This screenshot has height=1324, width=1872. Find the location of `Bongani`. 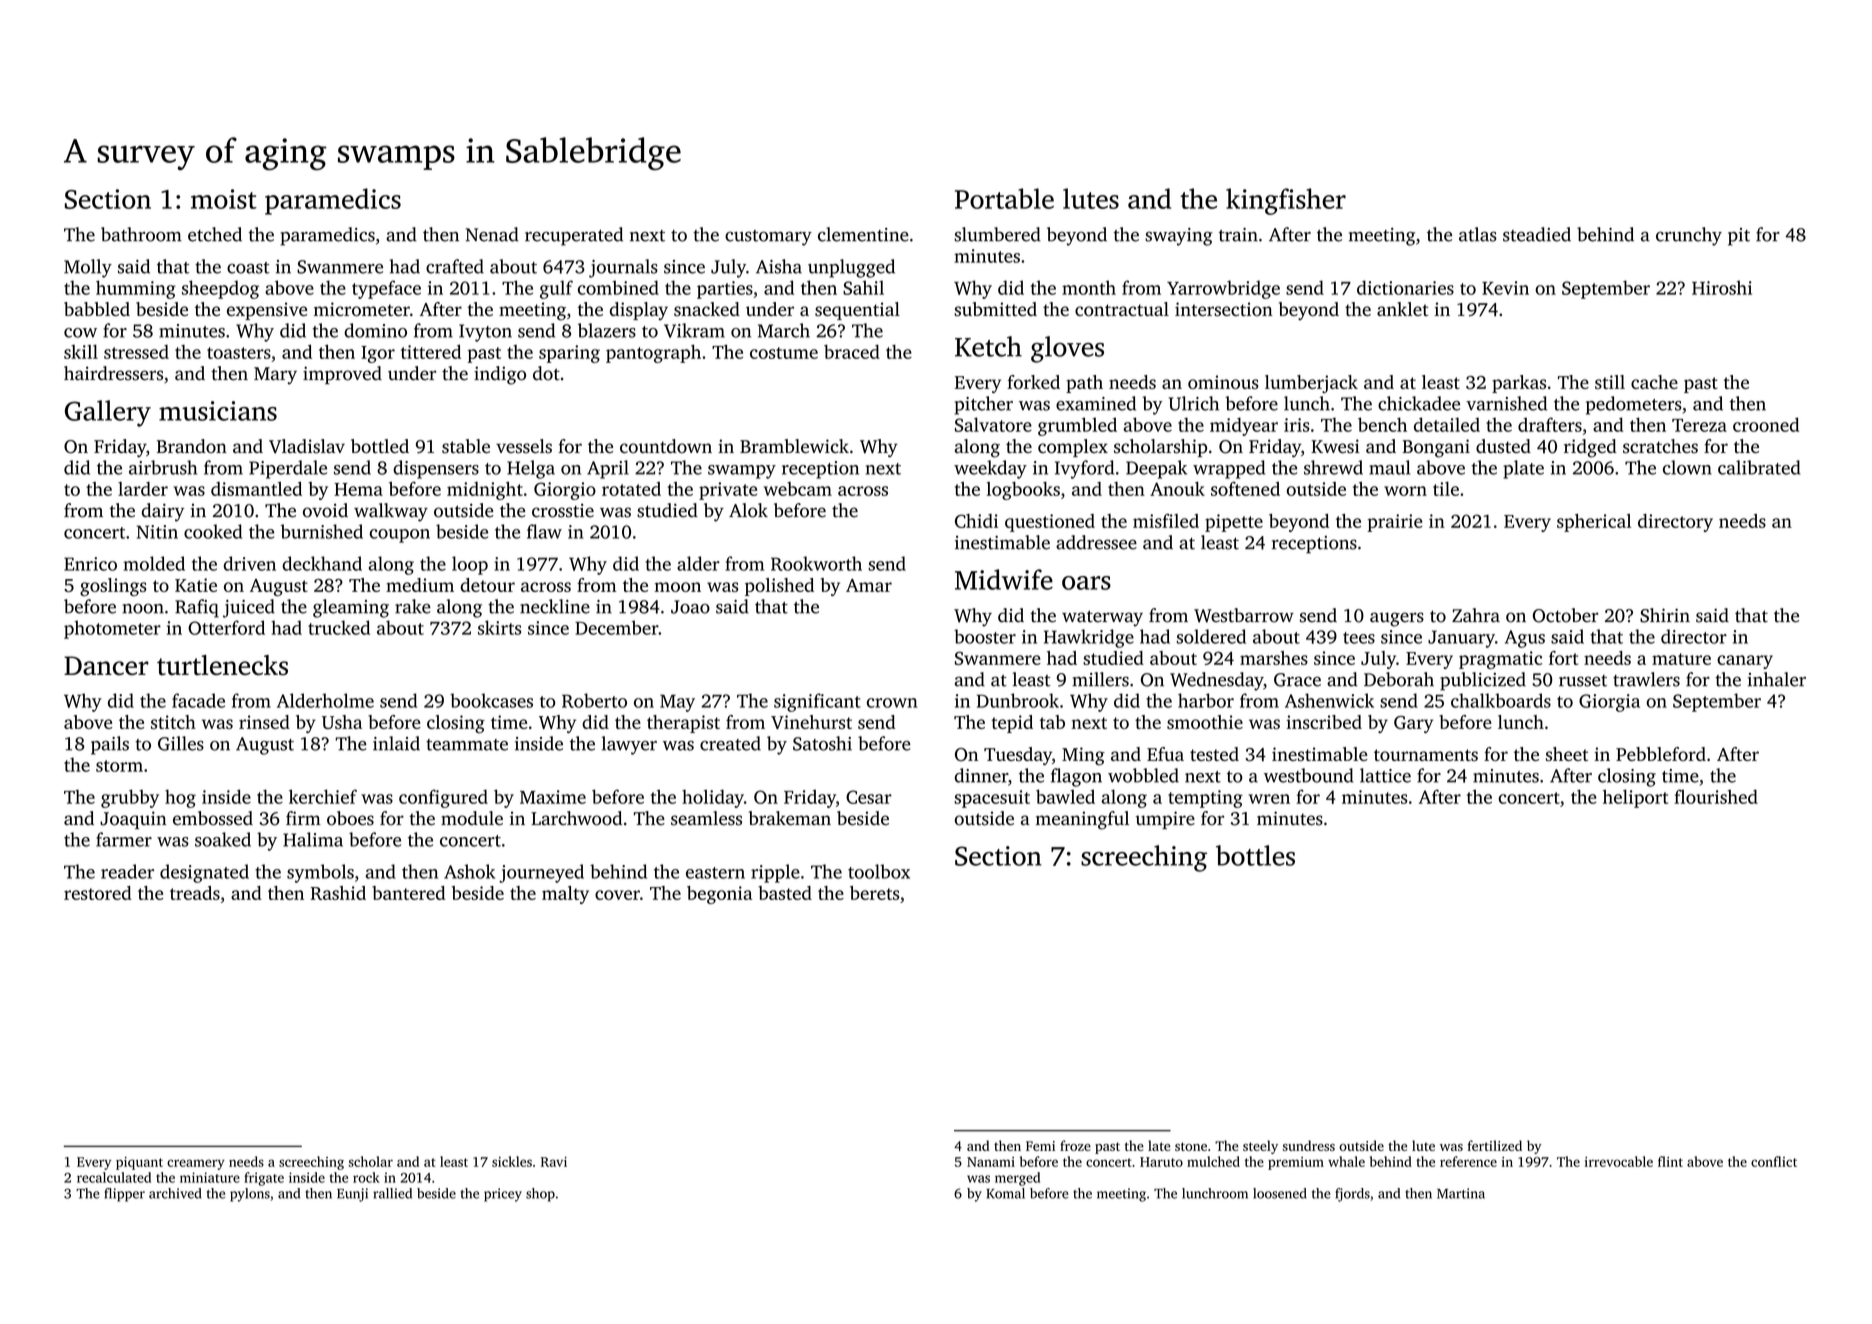

Bongani is located at coordinates (1436, 448).
